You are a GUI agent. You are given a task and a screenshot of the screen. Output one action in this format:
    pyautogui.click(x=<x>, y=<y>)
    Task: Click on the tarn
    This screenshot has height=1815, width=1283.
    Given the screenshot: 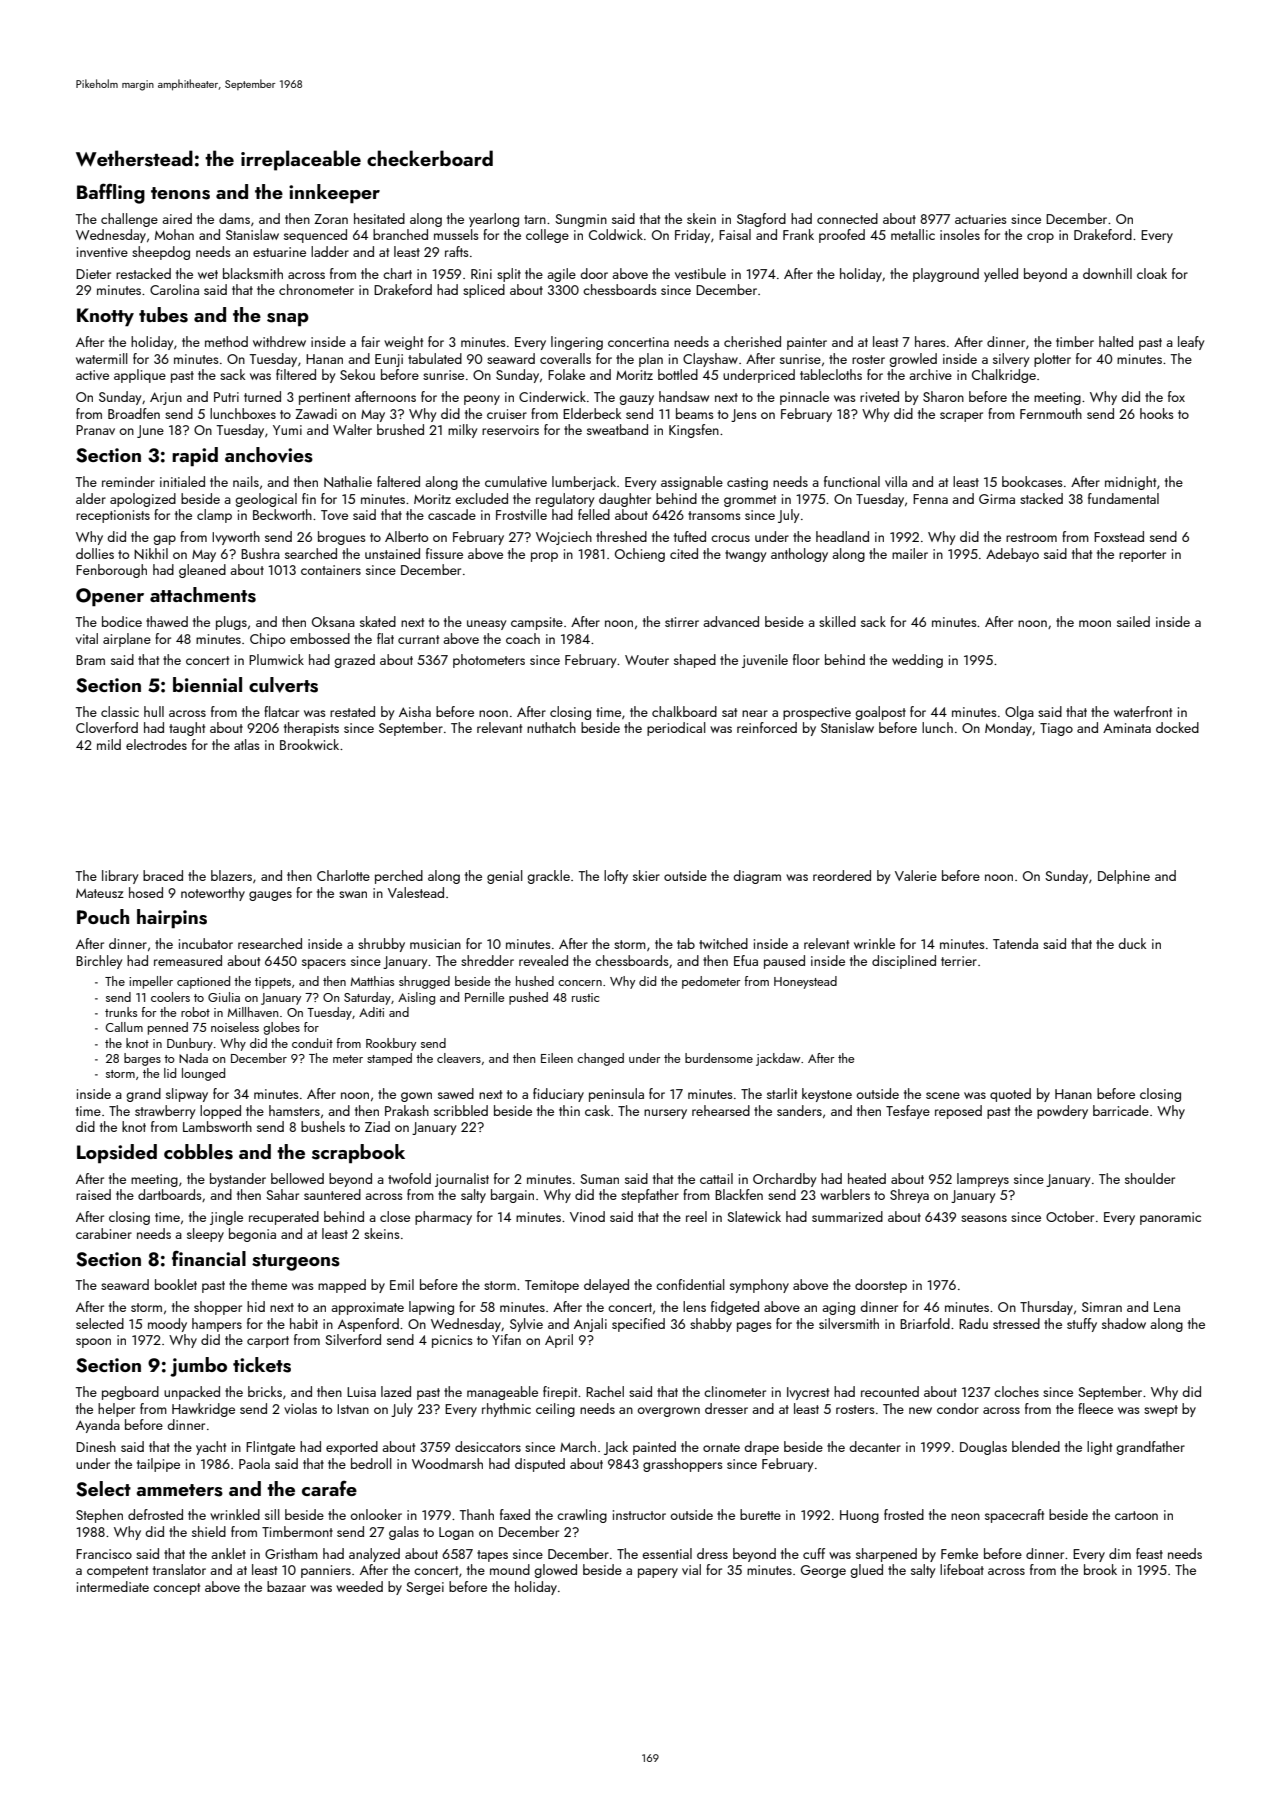 What is the action you would take?
    pyautogui.click(x=535, y=219)
